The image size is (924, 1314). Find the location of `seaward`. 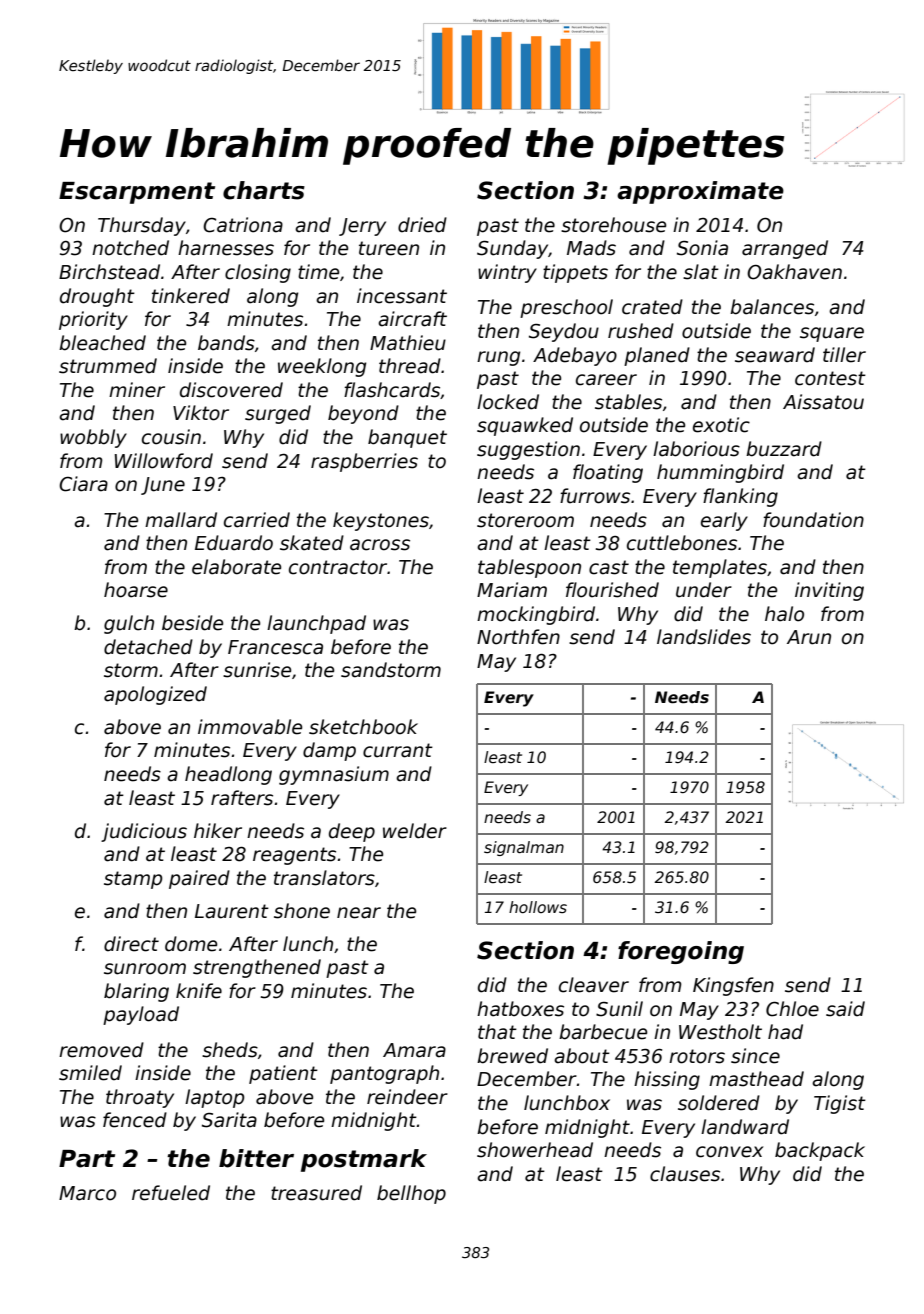

seaward is located at coordinates (775, 355).
